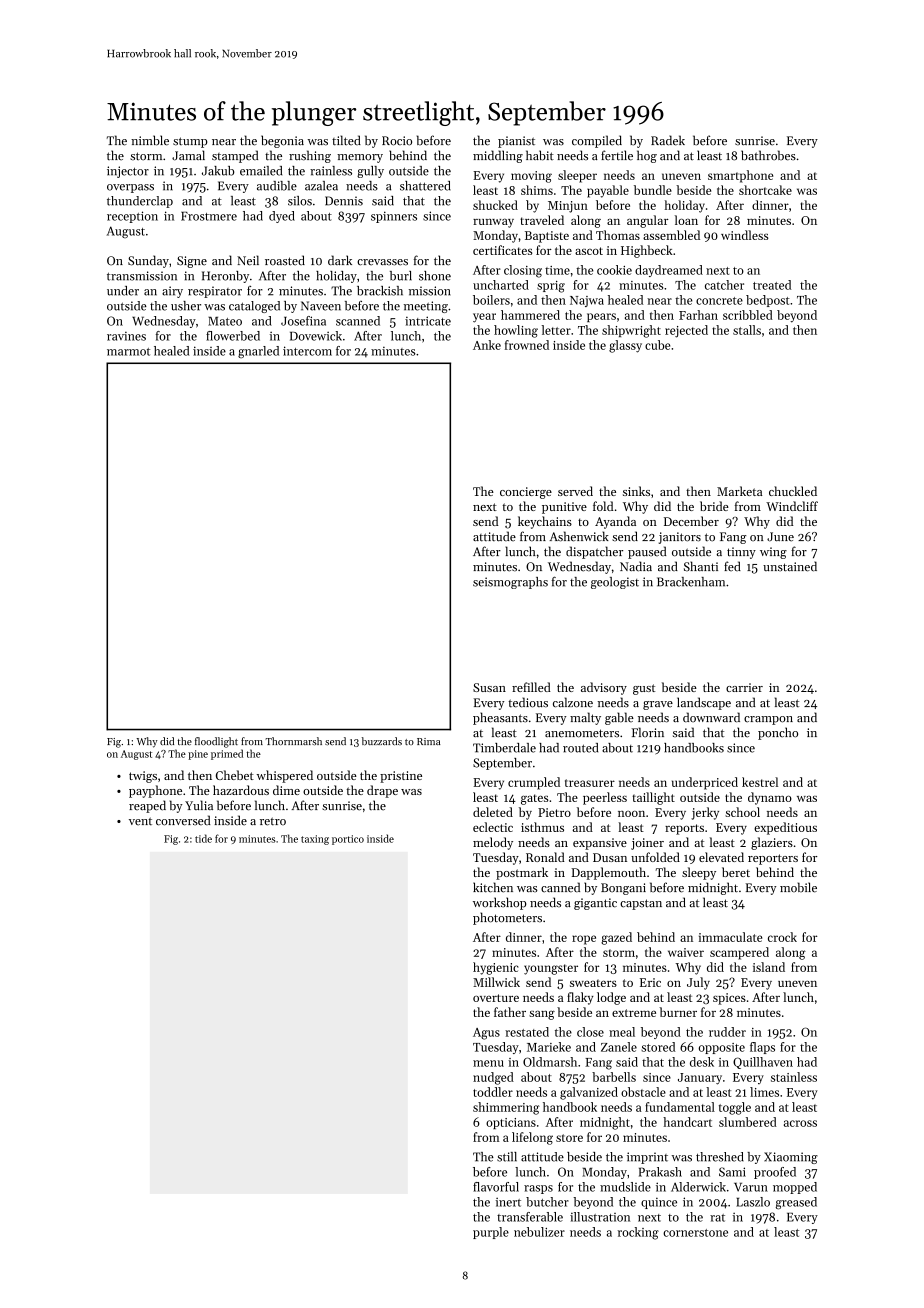 The image size is (924, 1308). I want to click on tide, so click(203, 838).
